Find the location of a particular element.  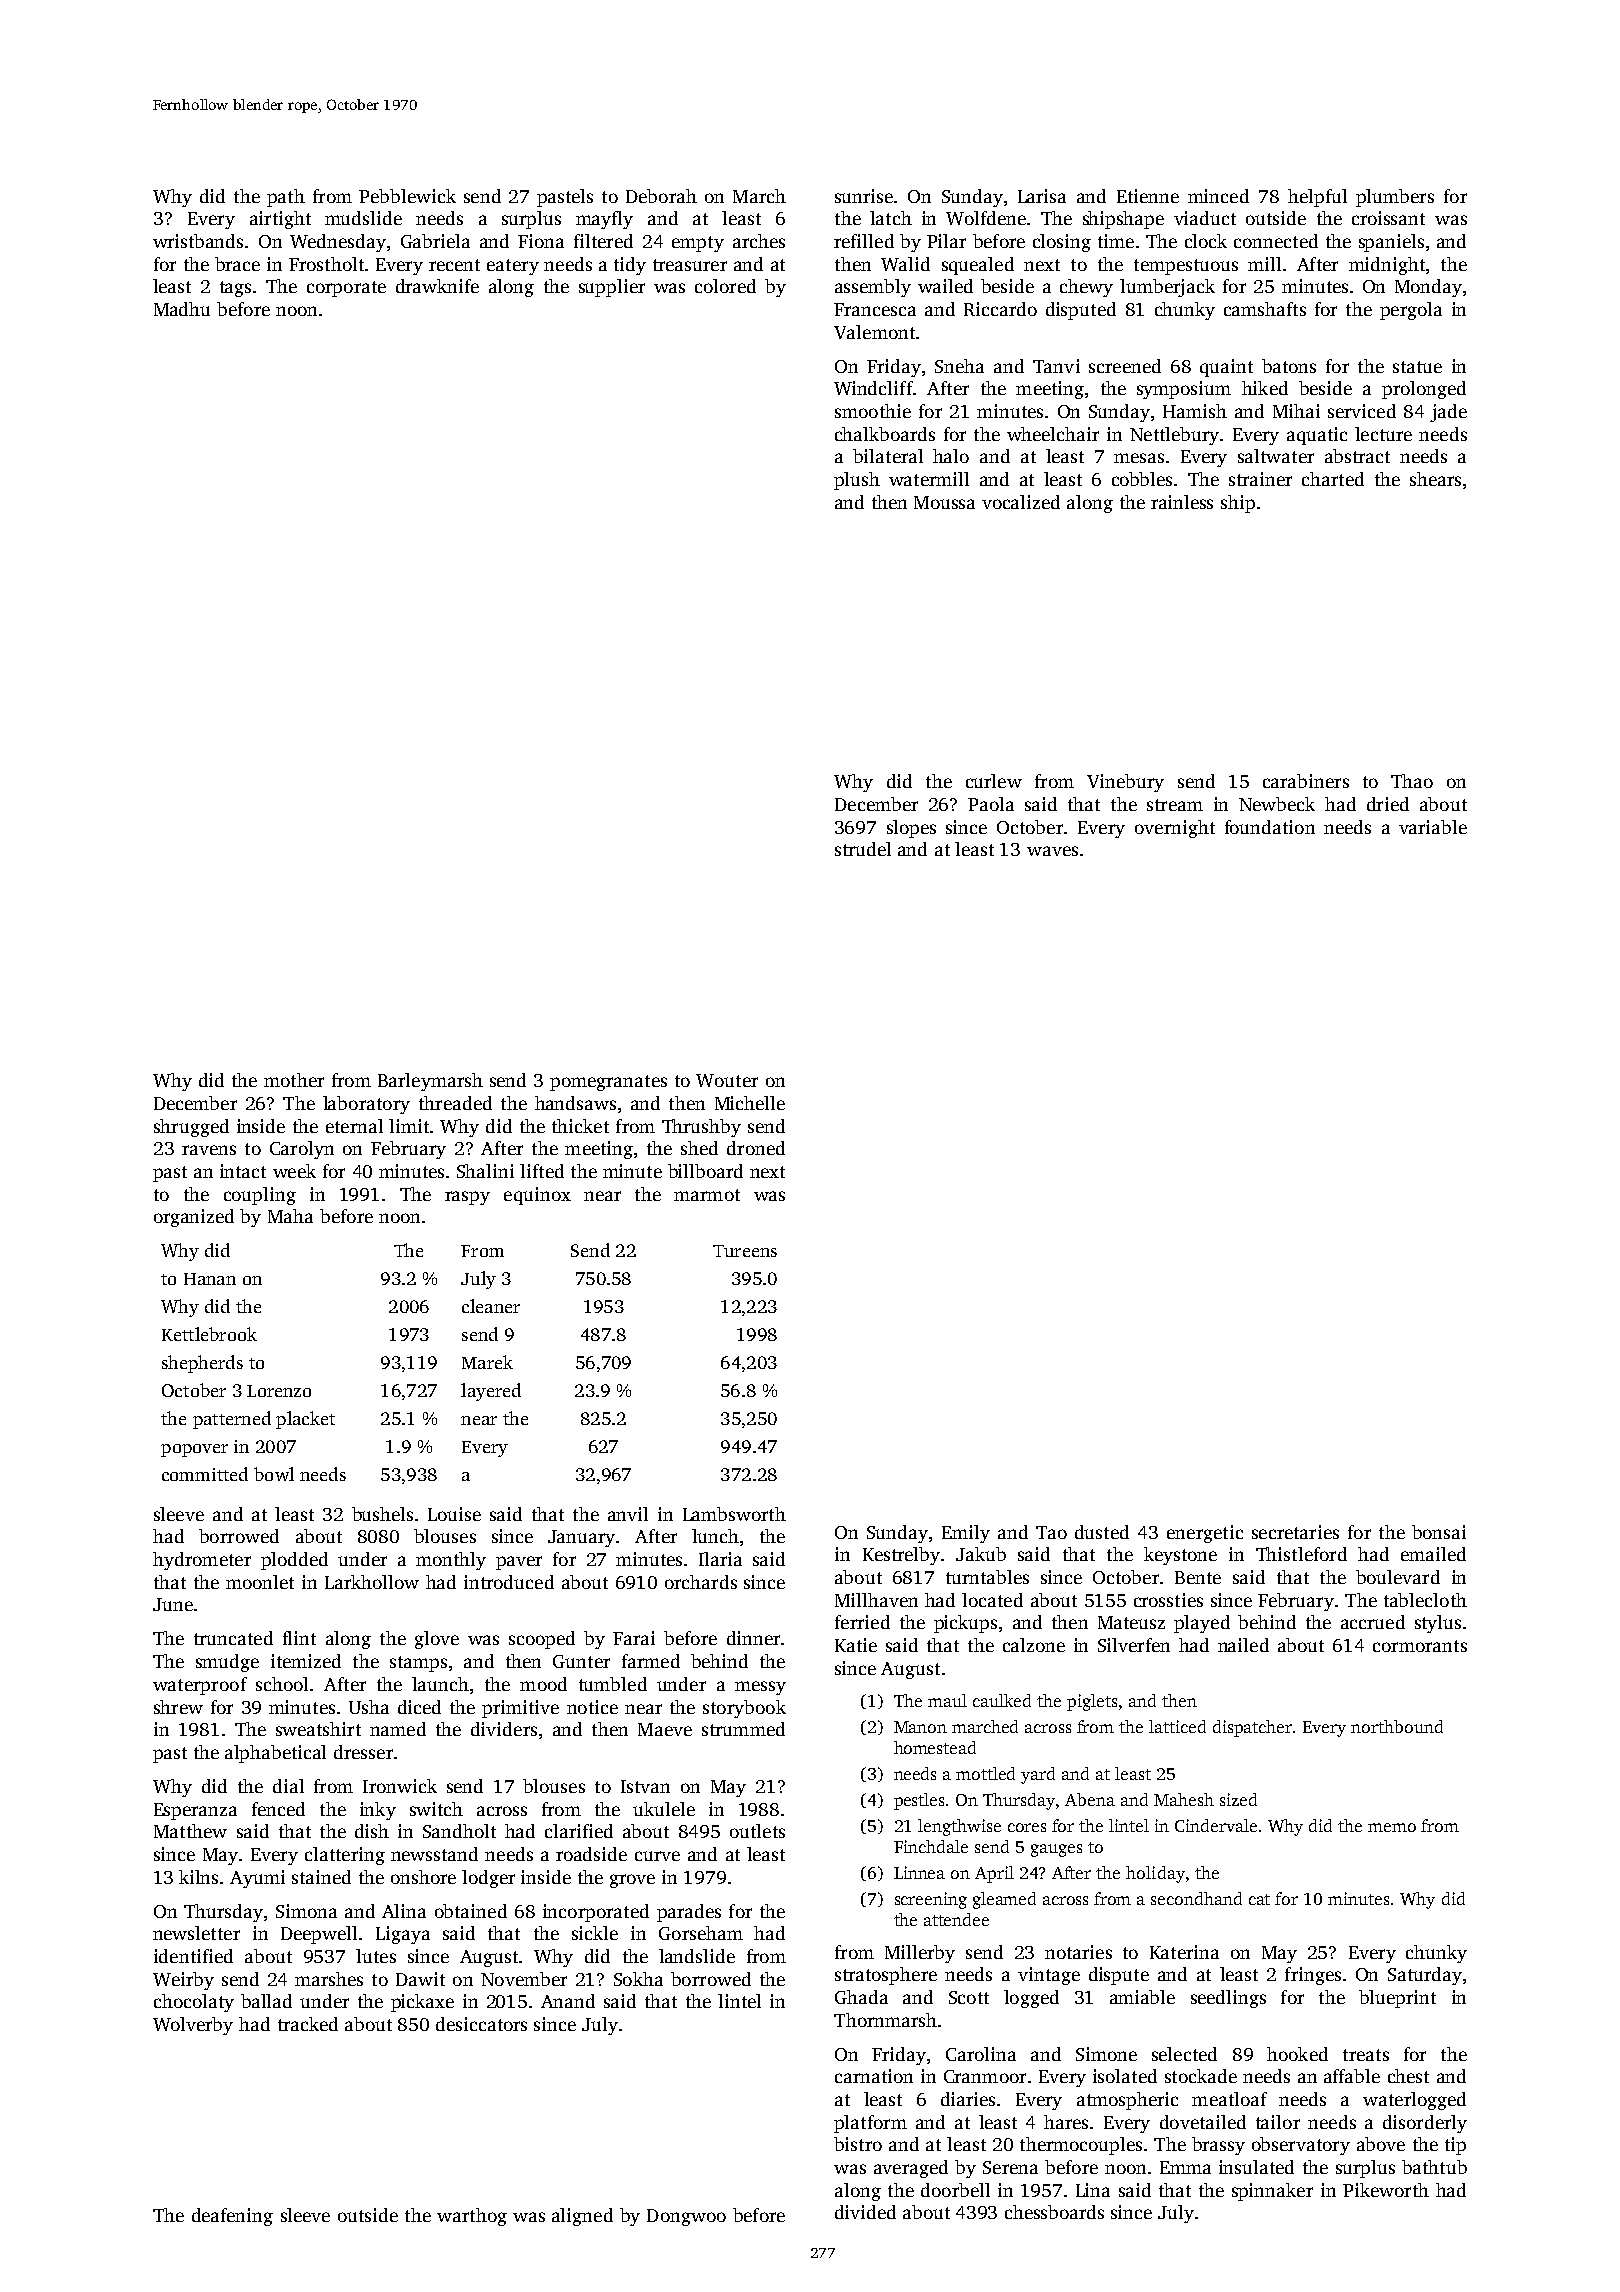

dusted is located at coordinates (1102, 1532).
